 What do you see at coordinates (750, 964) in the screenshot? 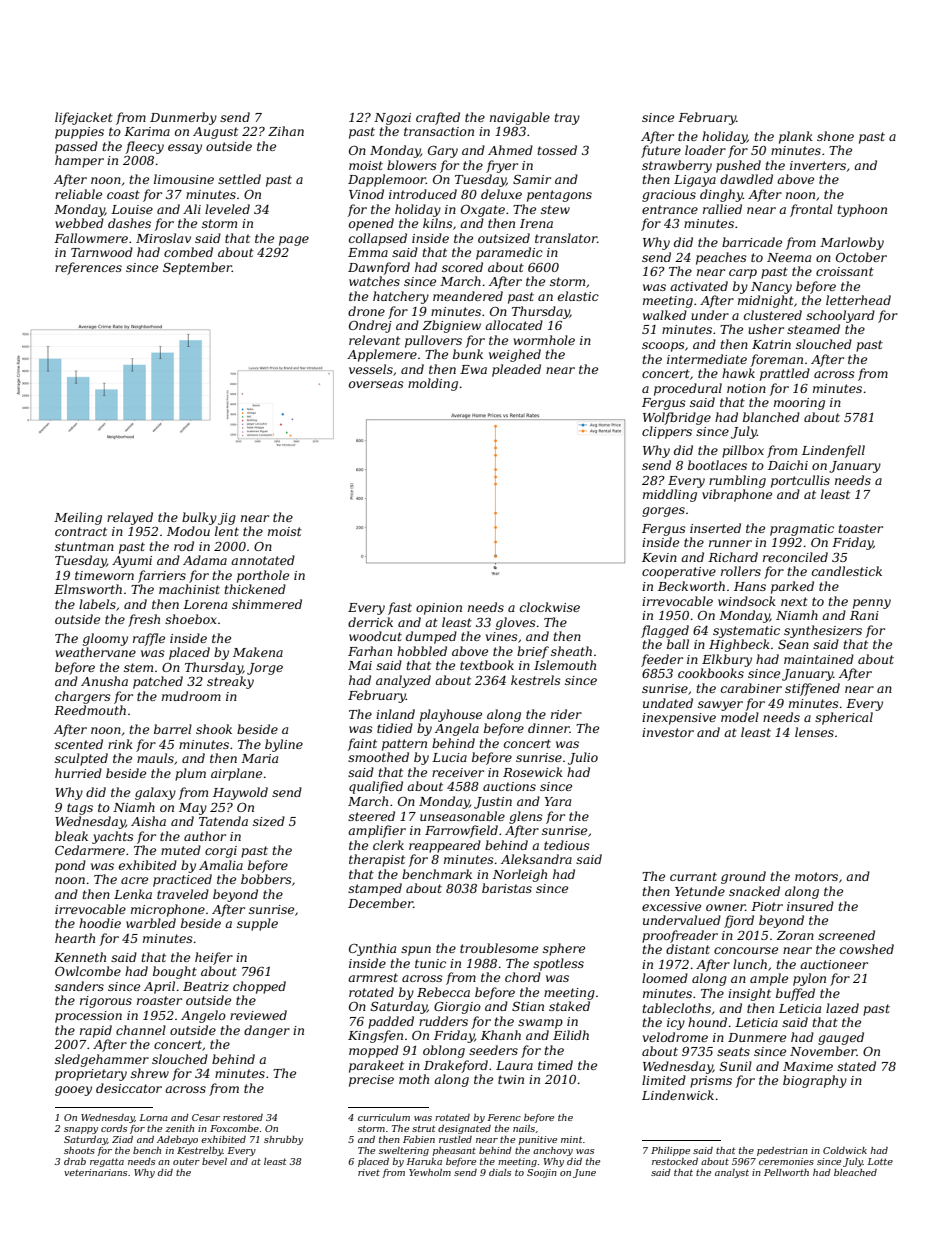
I see `lunch` at bounding box center [750, 964].
